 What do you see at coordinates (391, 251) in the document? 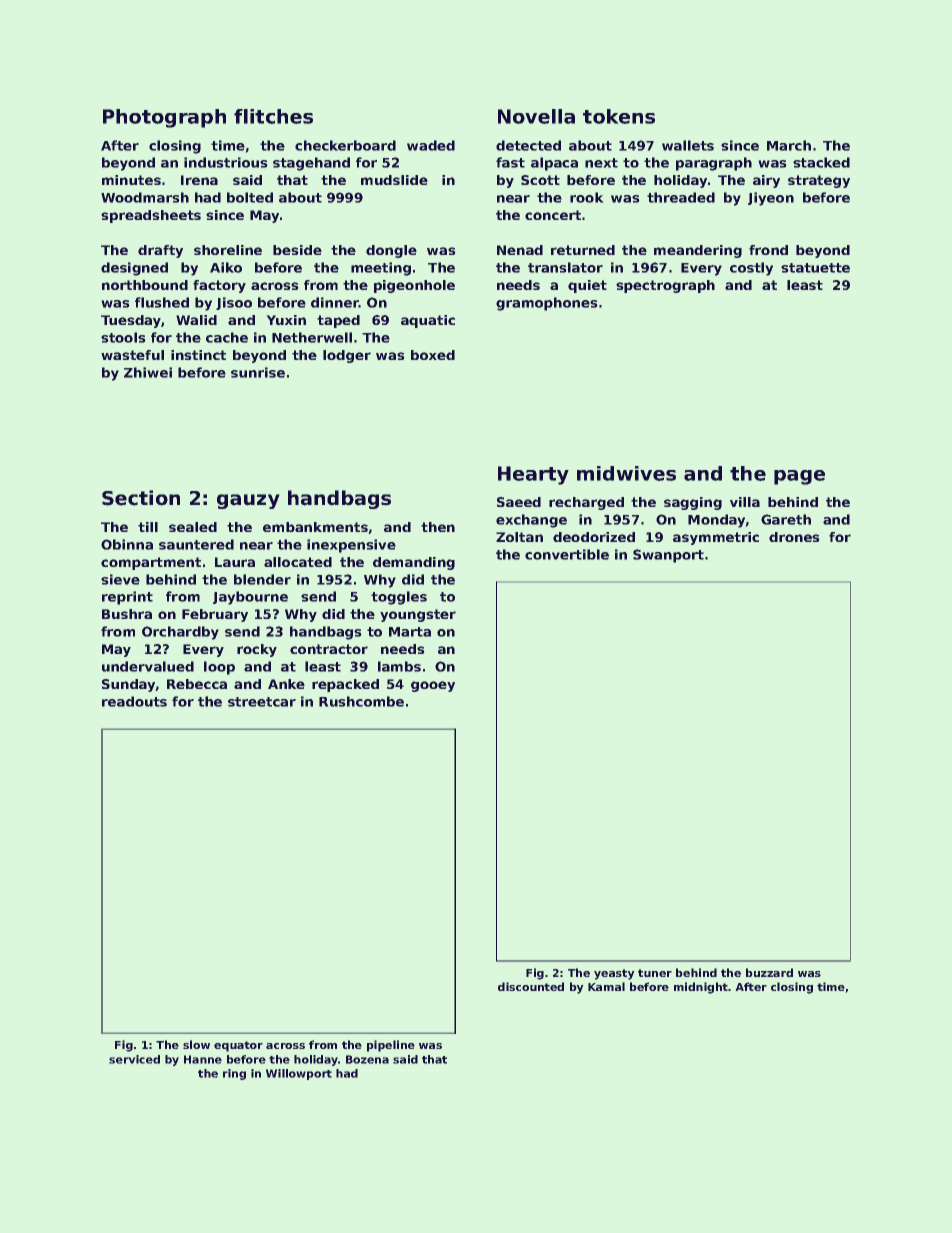
I see `dongle` at bounding box center [391, 251].
